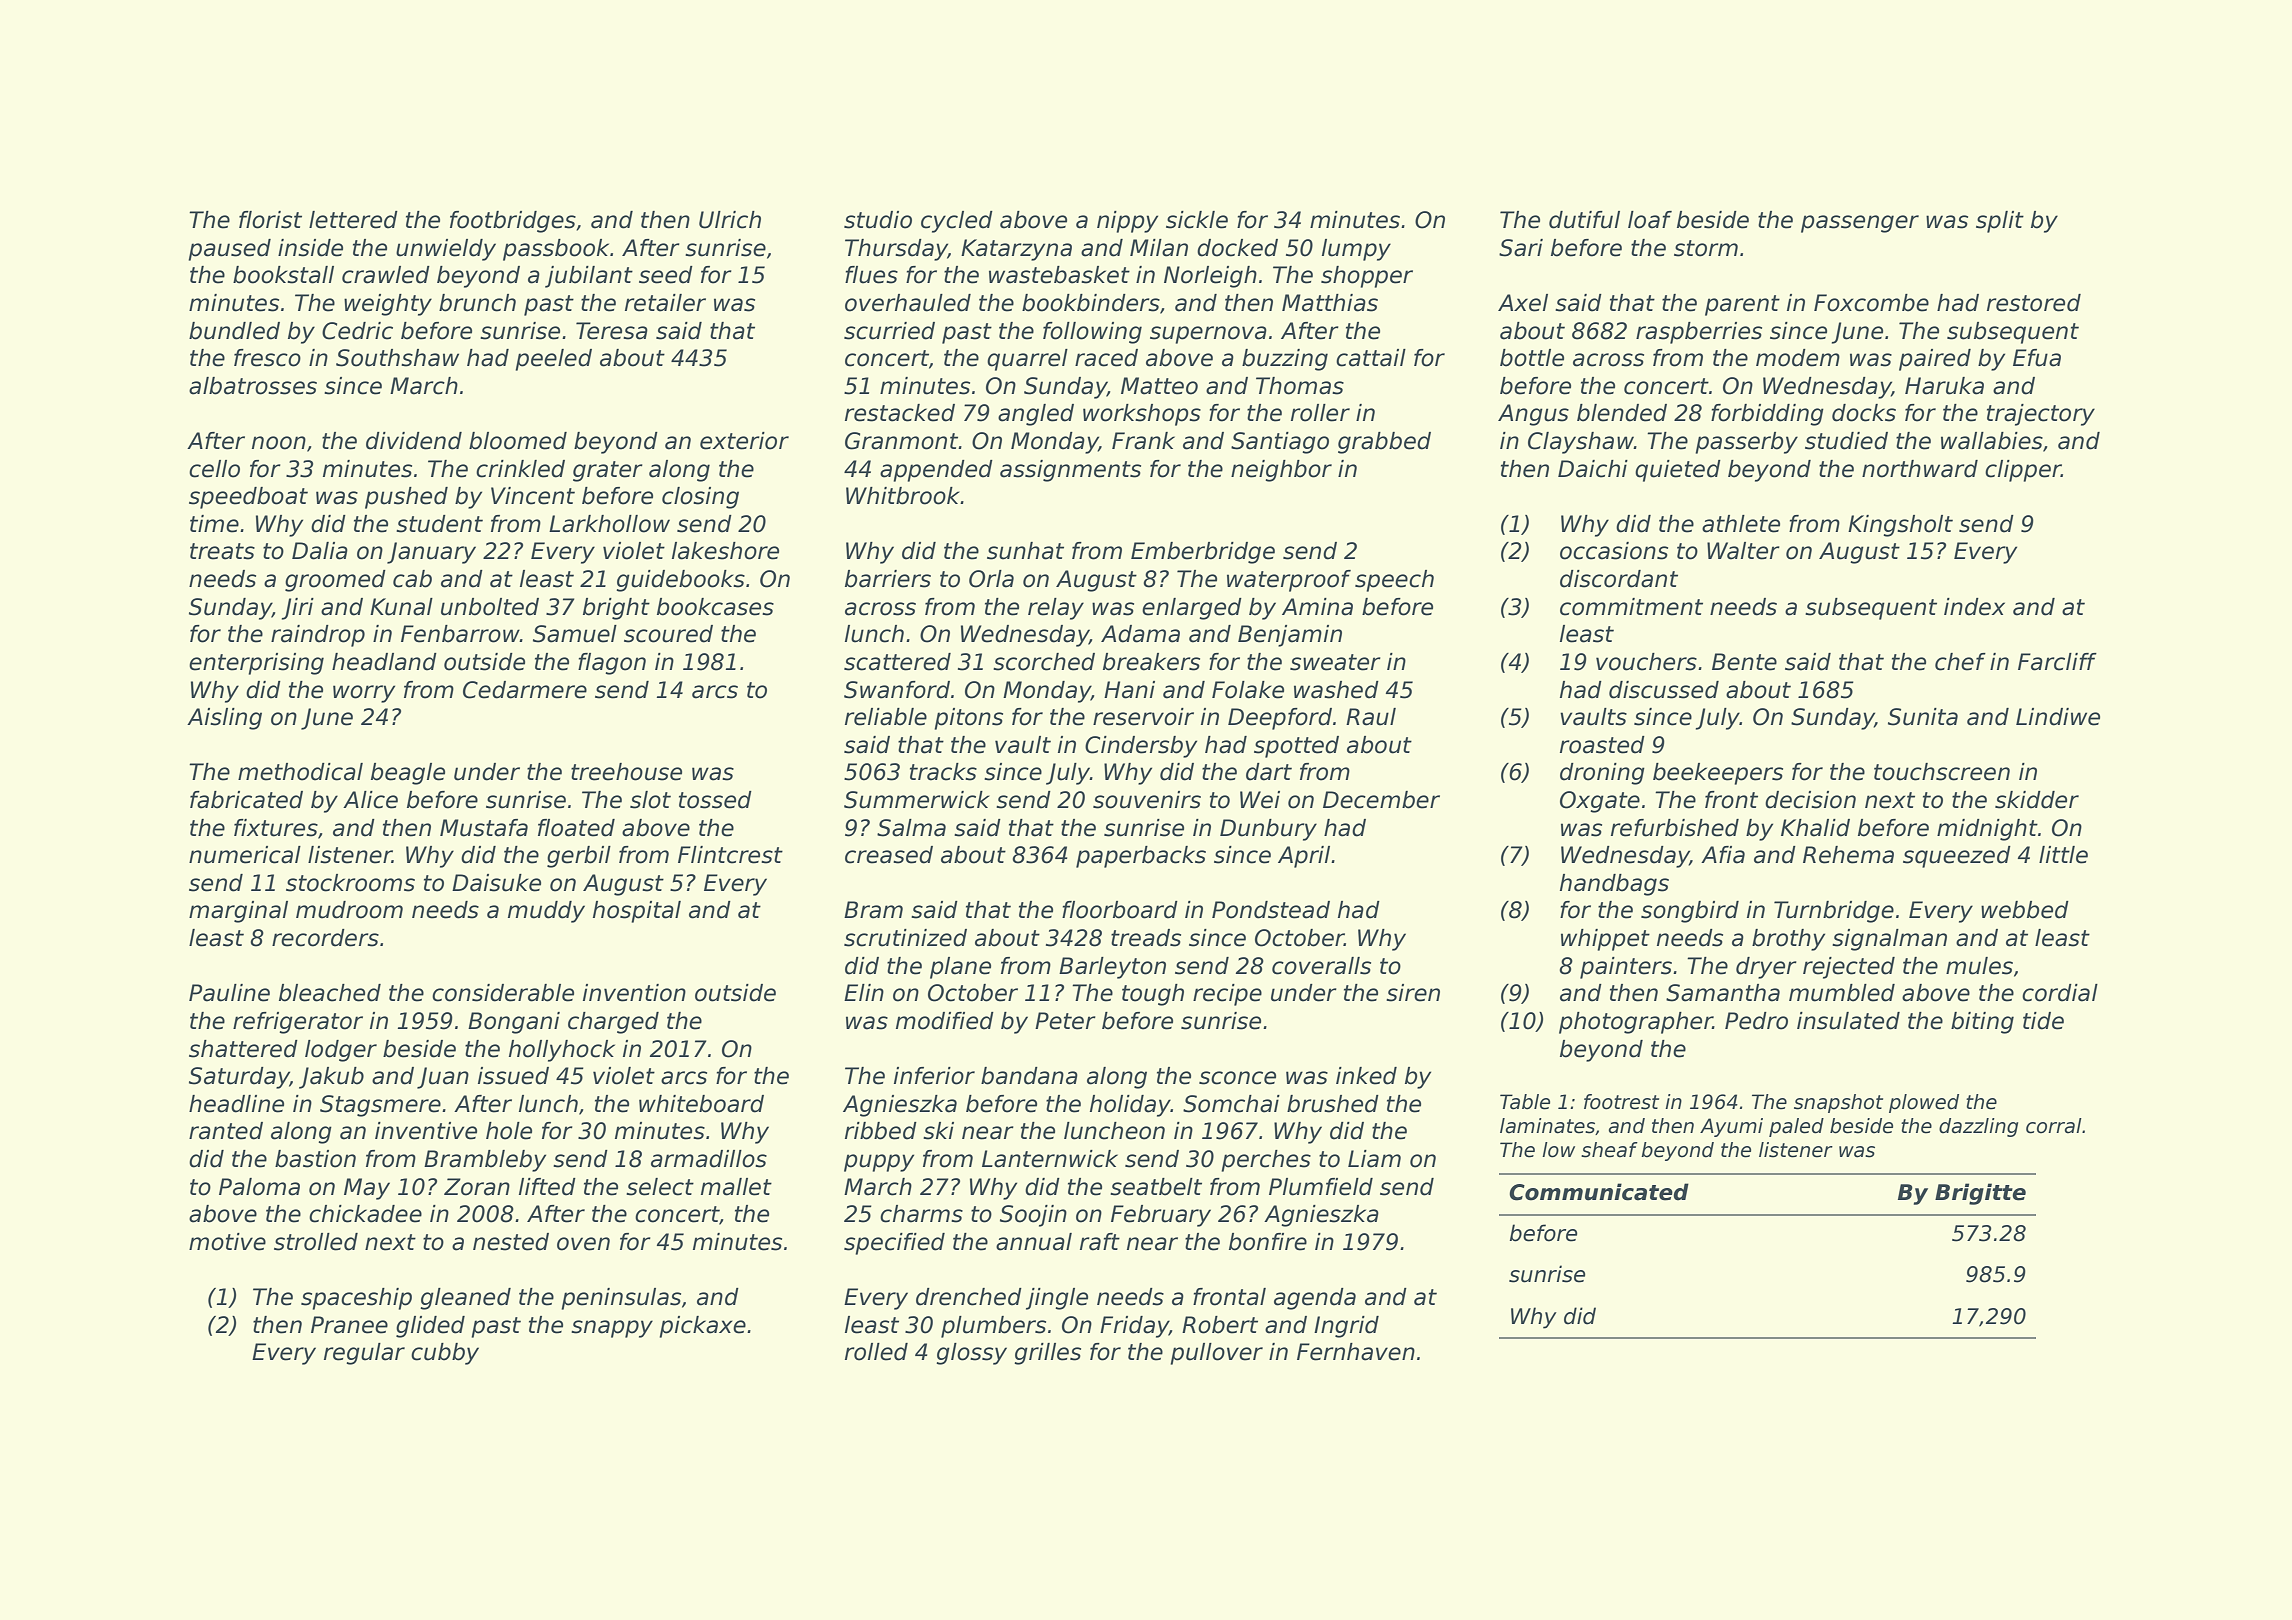 This page has width=2292, height=1620. I want to click on restacked, so click(900, 413).
